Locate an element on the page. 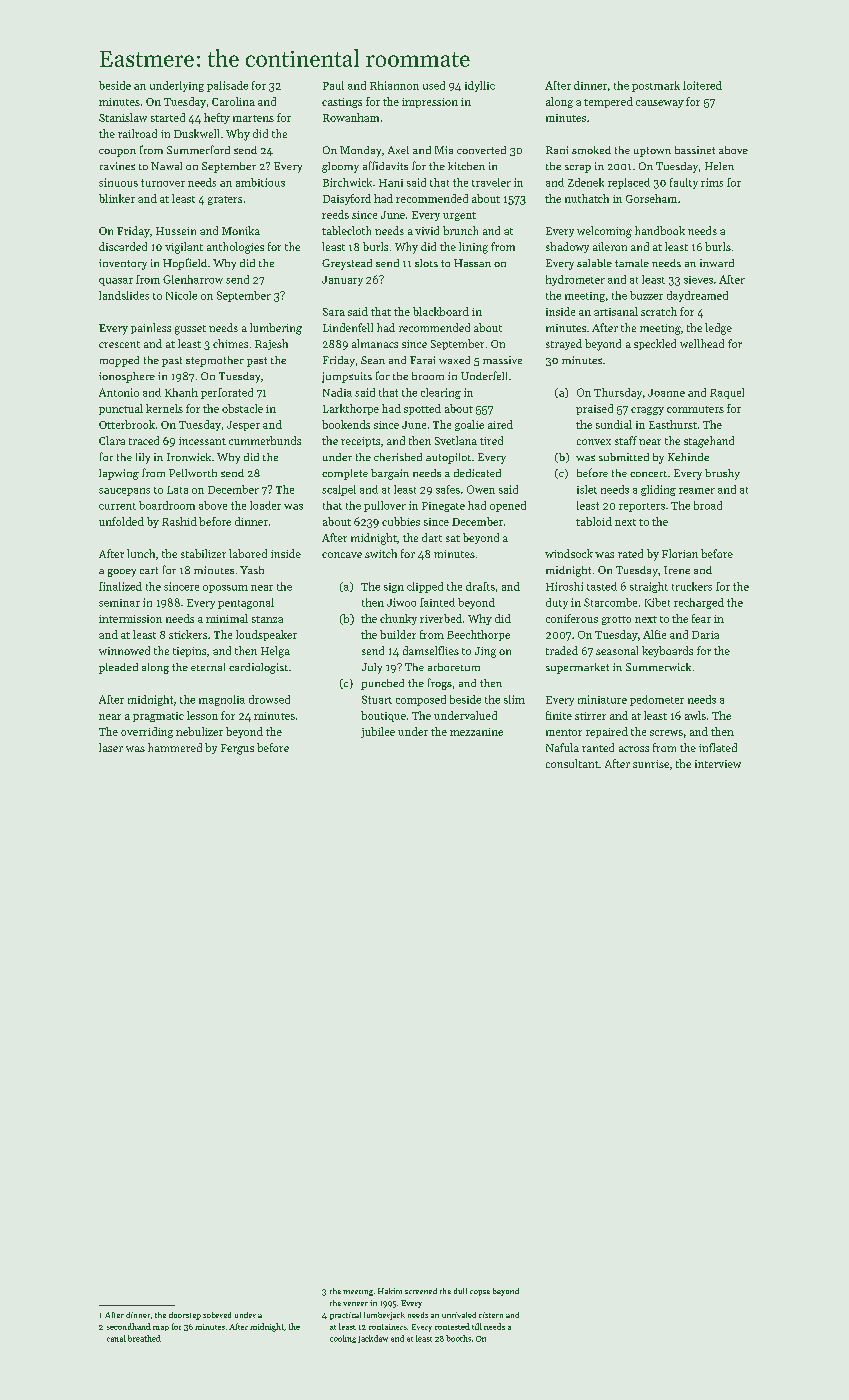 The image size is (849, 1400). sobered is located at coordinates (217, 1315).
